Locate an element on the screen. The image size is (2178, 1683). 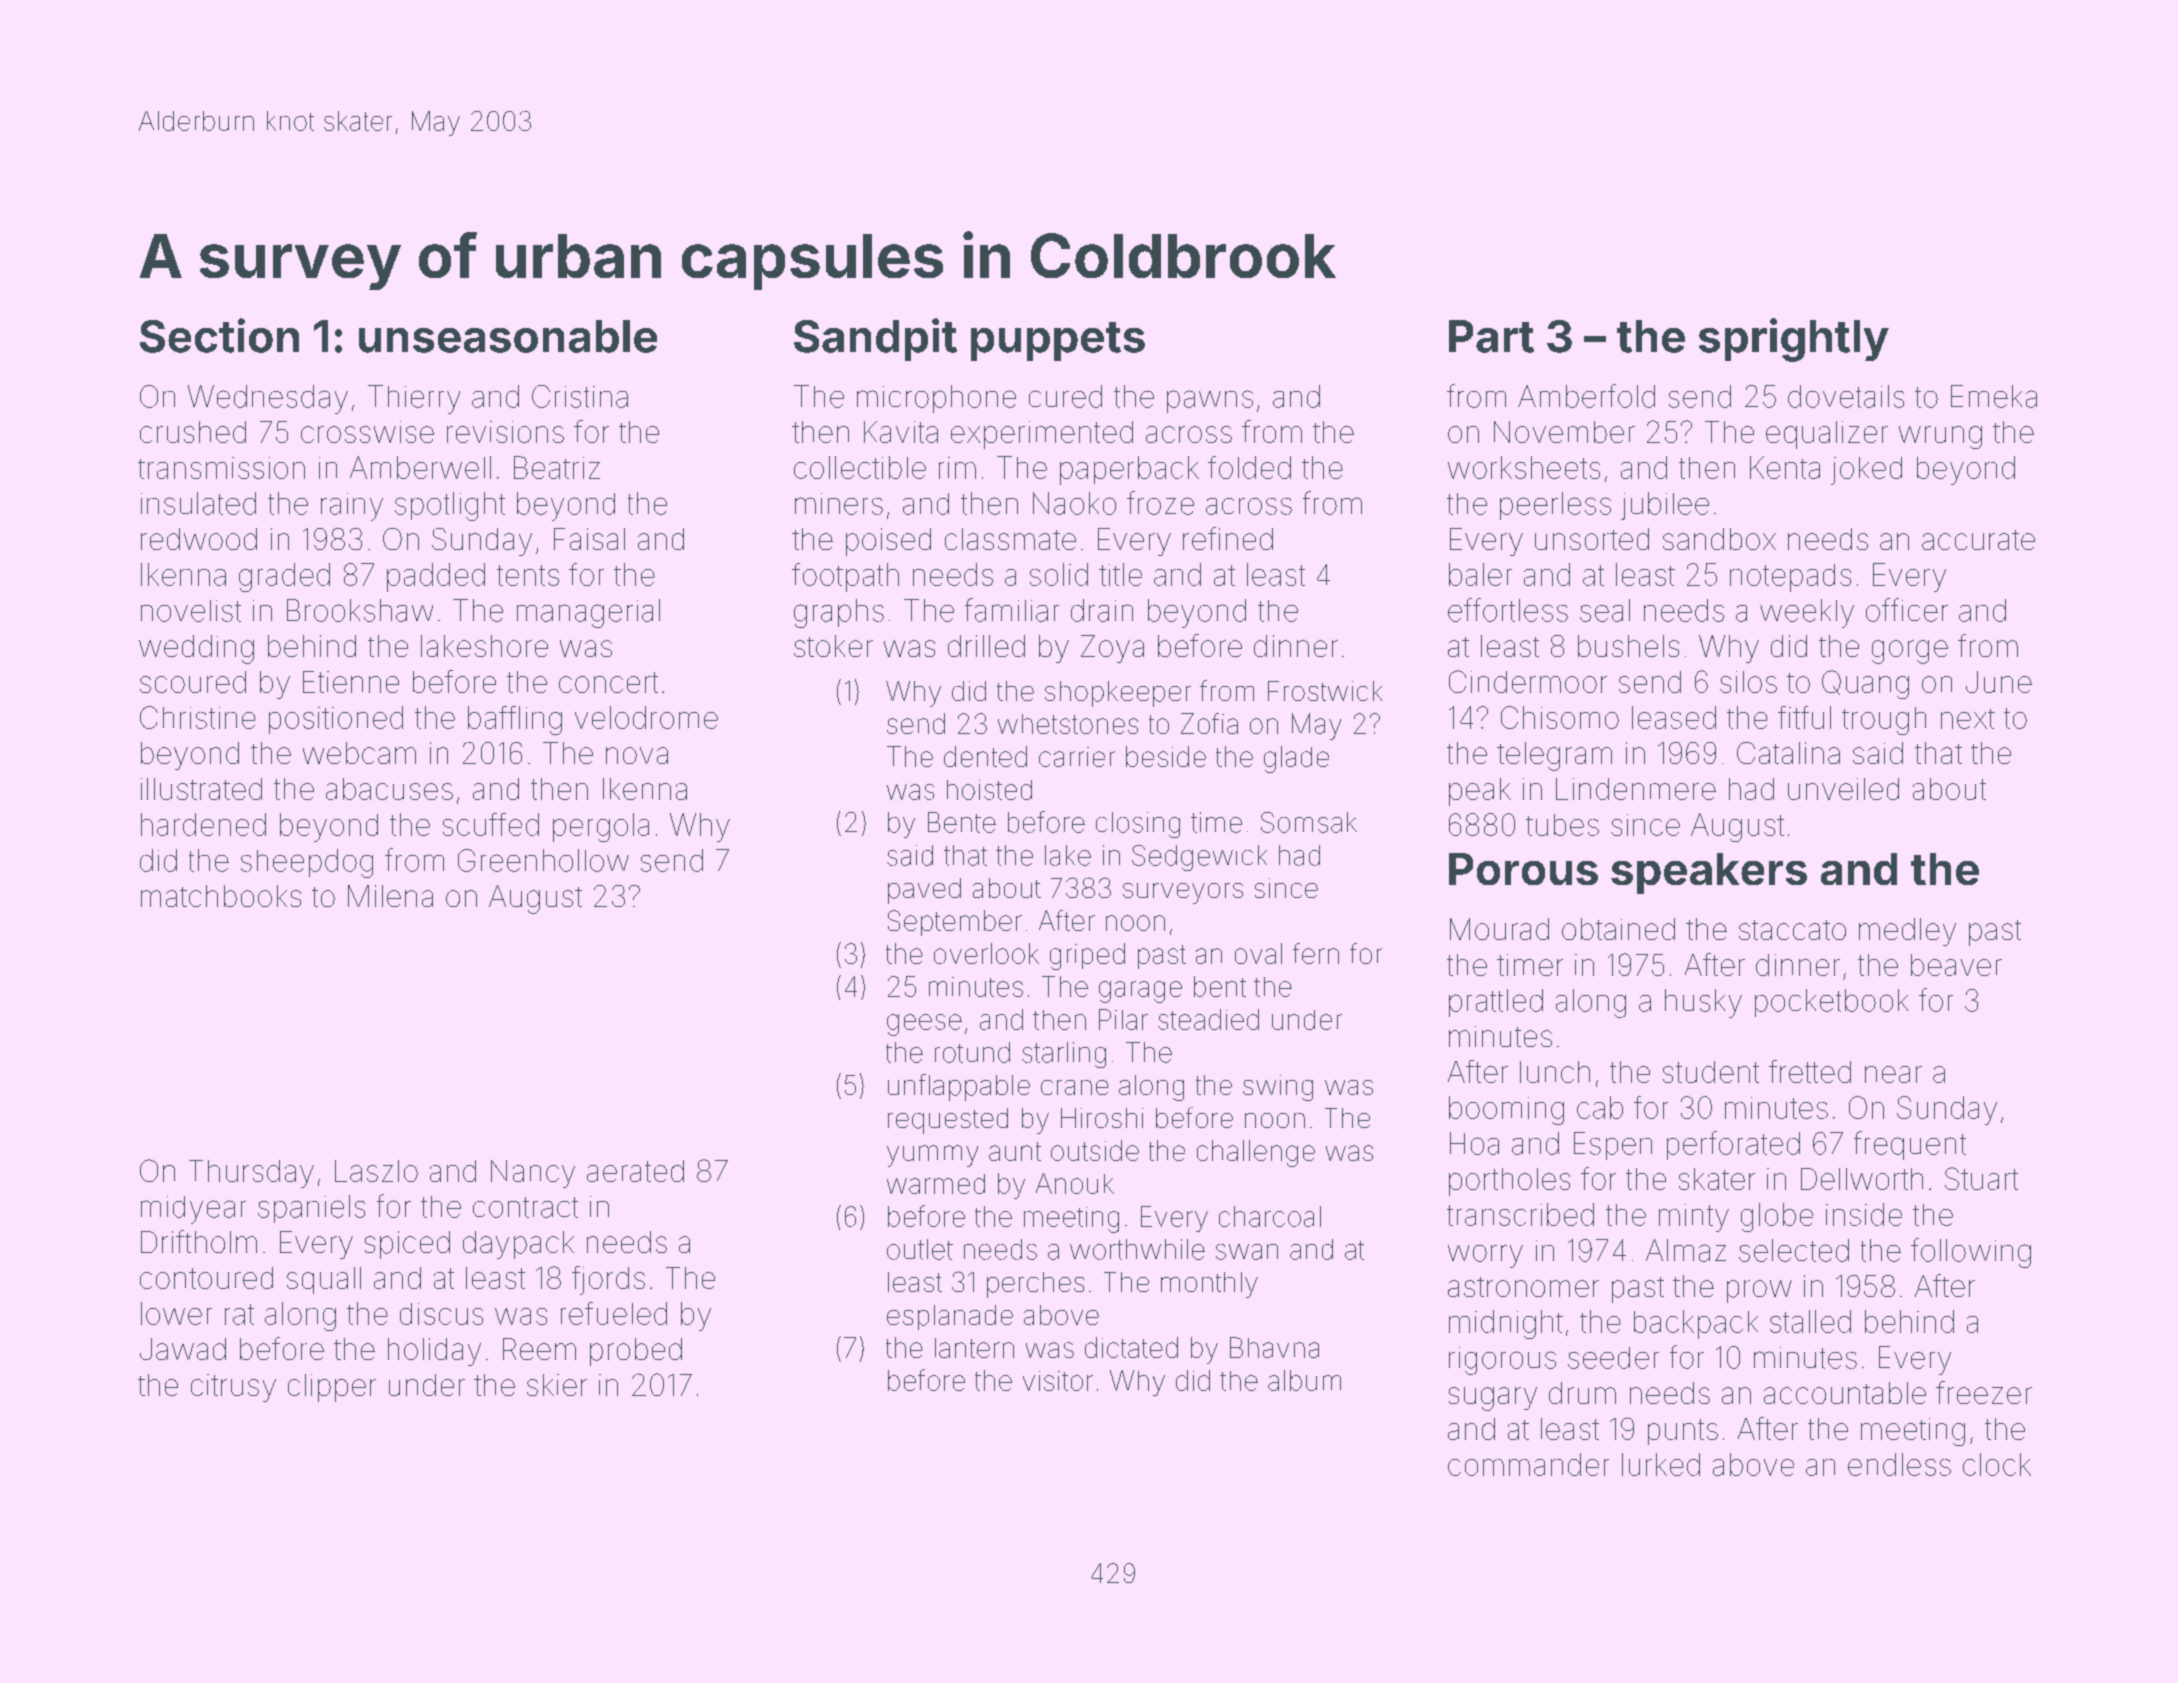
accurate is located at coordinates (1978, 540).
